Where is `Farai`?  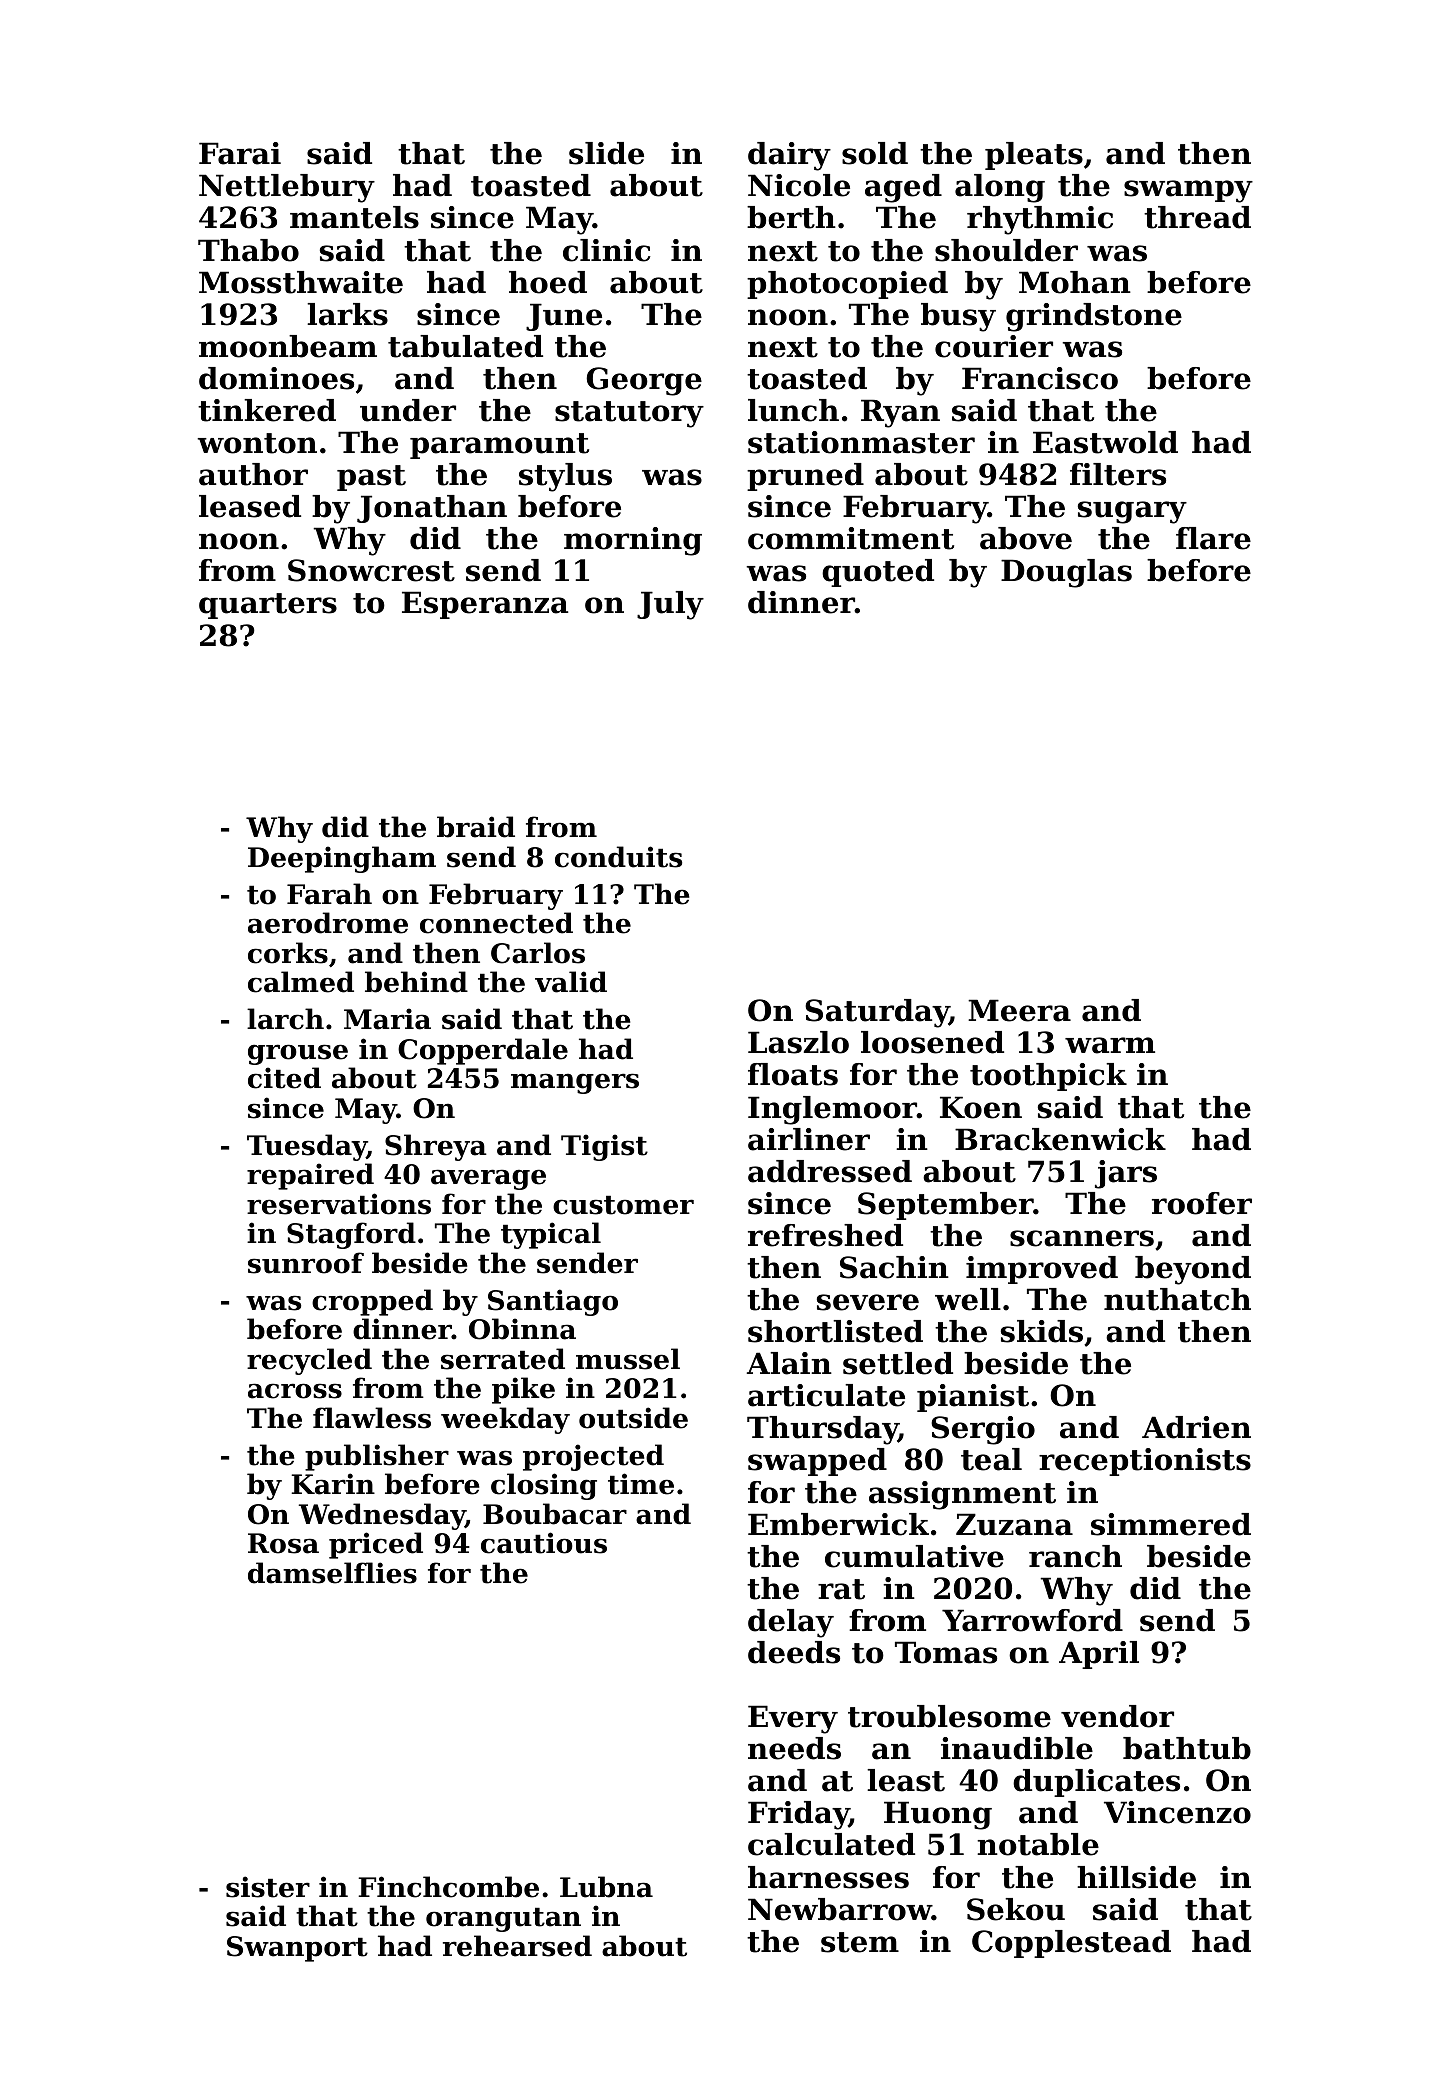
Farai is located at coordinates (240, 153).
